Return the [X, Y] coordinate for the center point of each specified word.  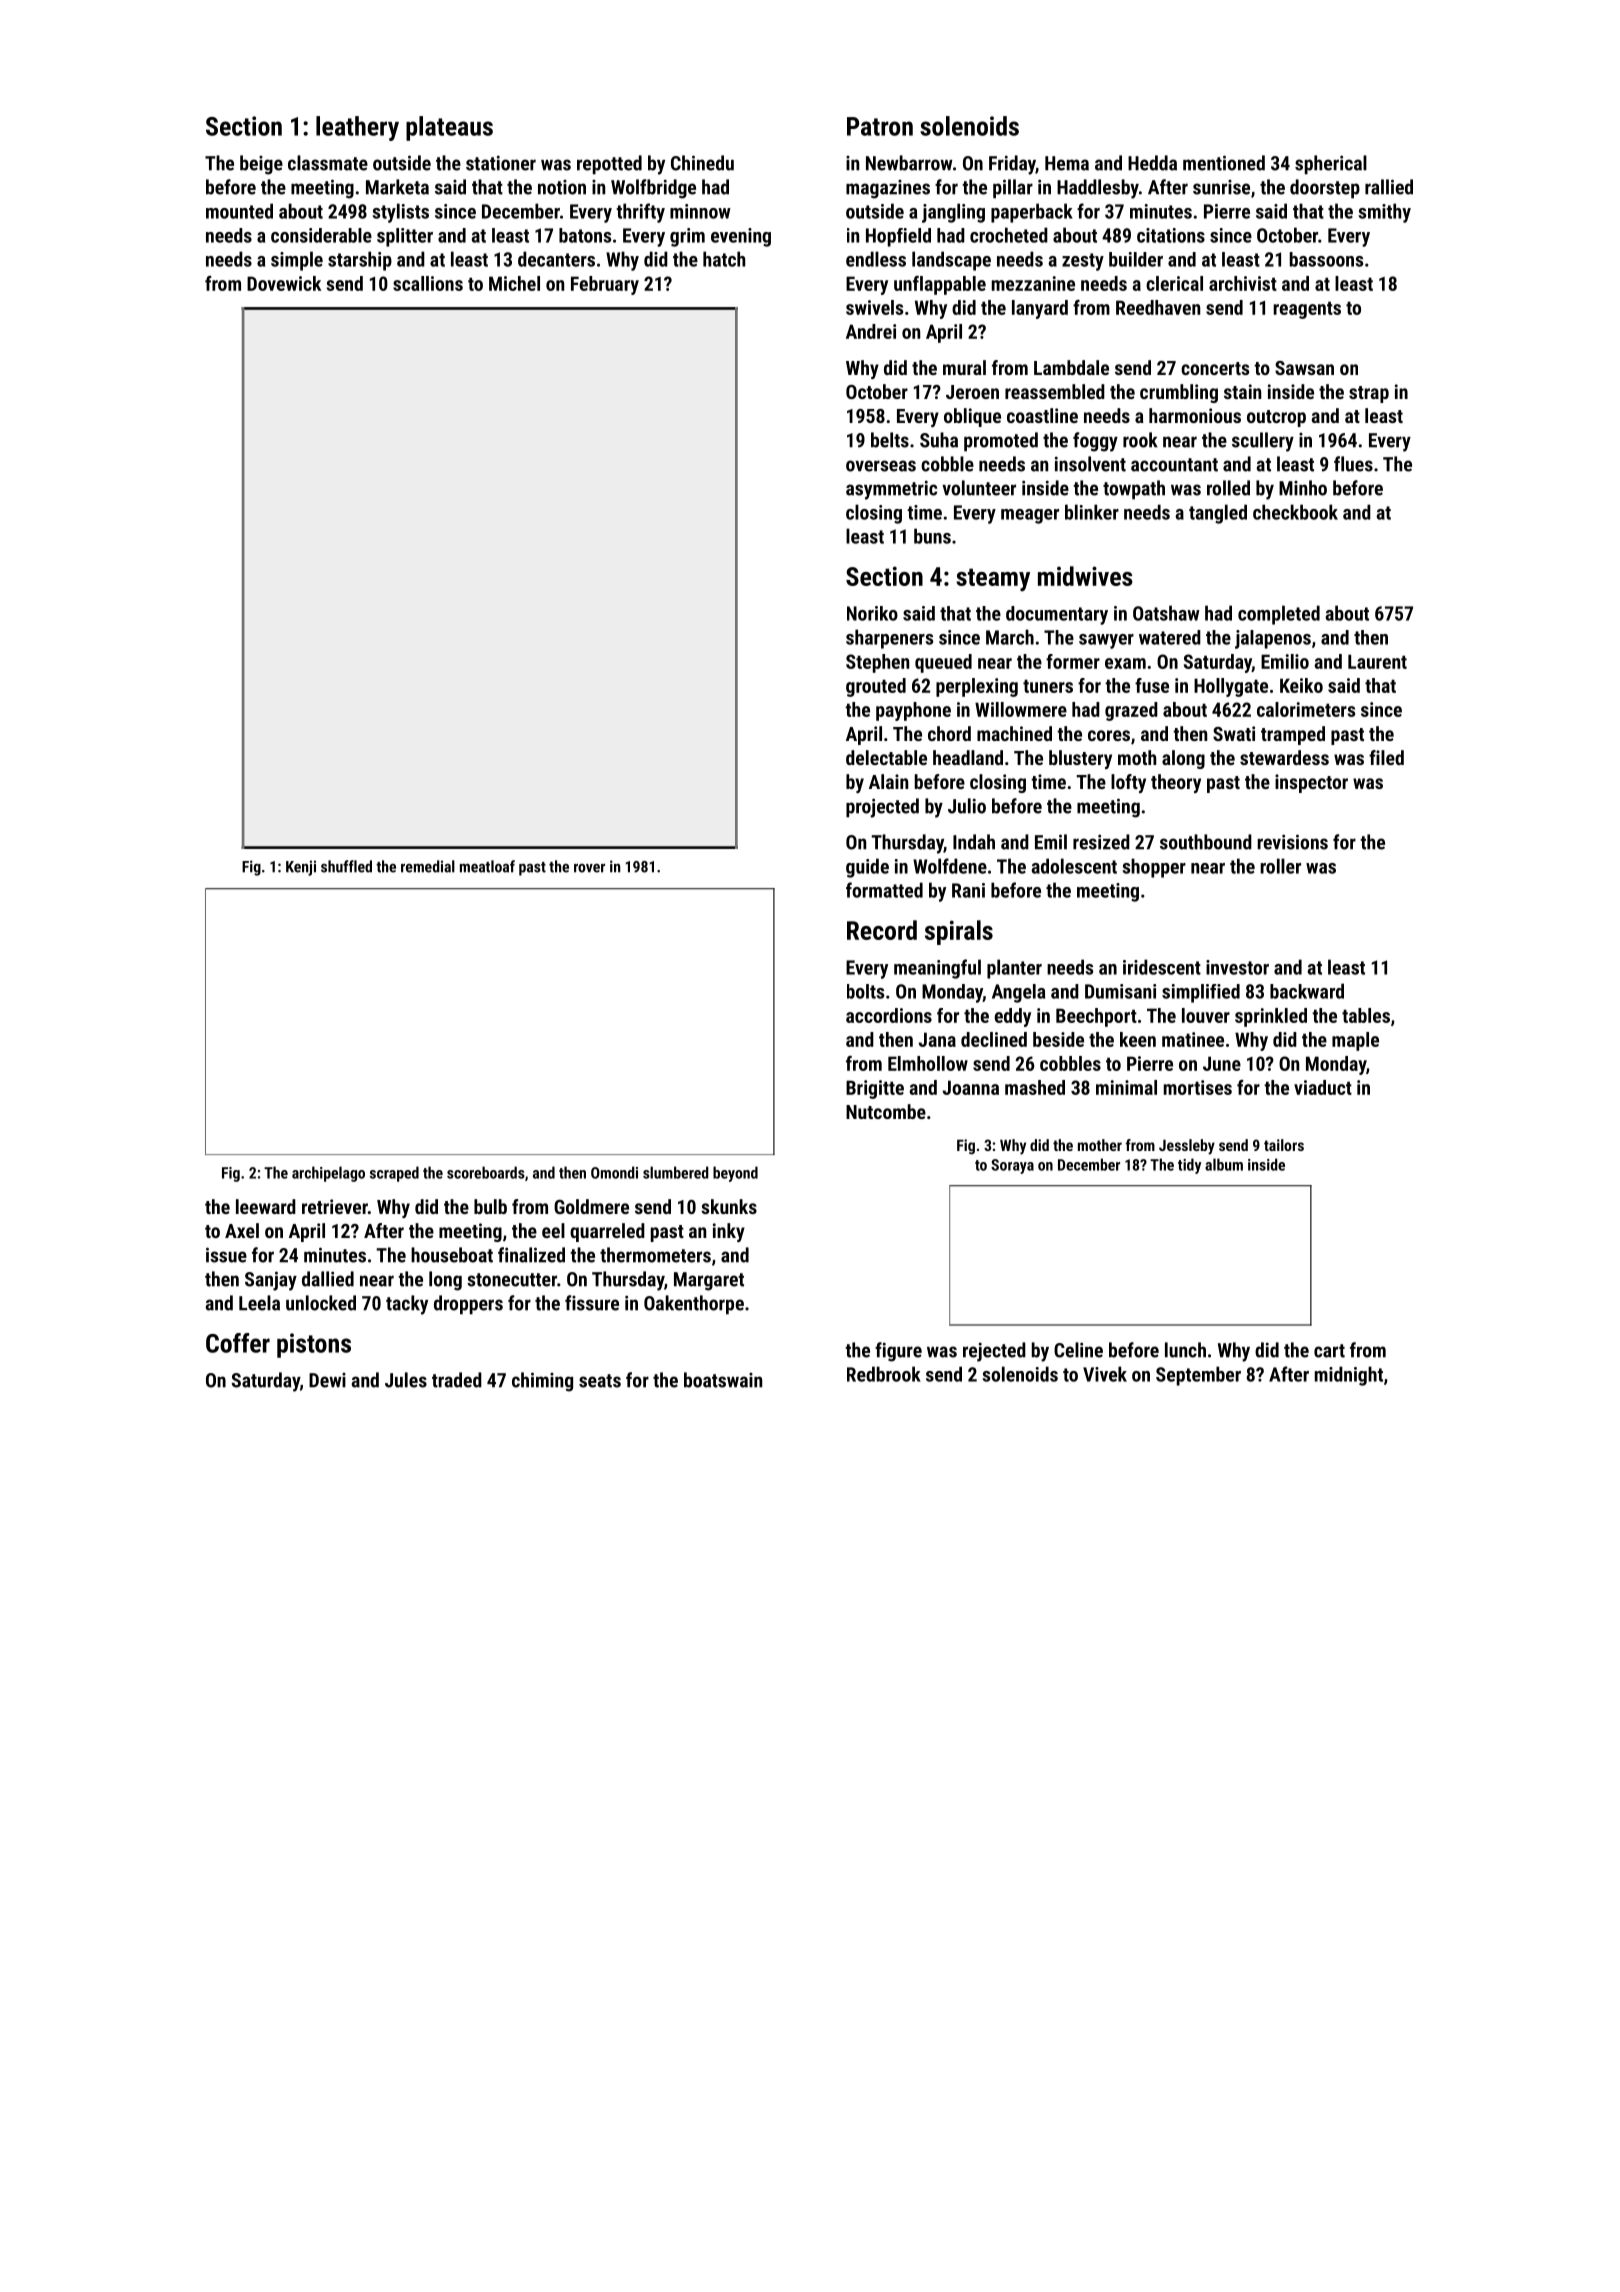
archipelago [328, 1174]
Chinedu [702, 163]
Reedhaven [1158, 307]
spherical [1331, 165]
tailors [1284, 1145]
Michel [514, 283]
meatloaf [487, 866]
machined [1014, 733]
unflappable [940, 285]
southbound [1206, 842]
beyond [735, 1174]
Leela [259, 1303]
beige [261, 165]
